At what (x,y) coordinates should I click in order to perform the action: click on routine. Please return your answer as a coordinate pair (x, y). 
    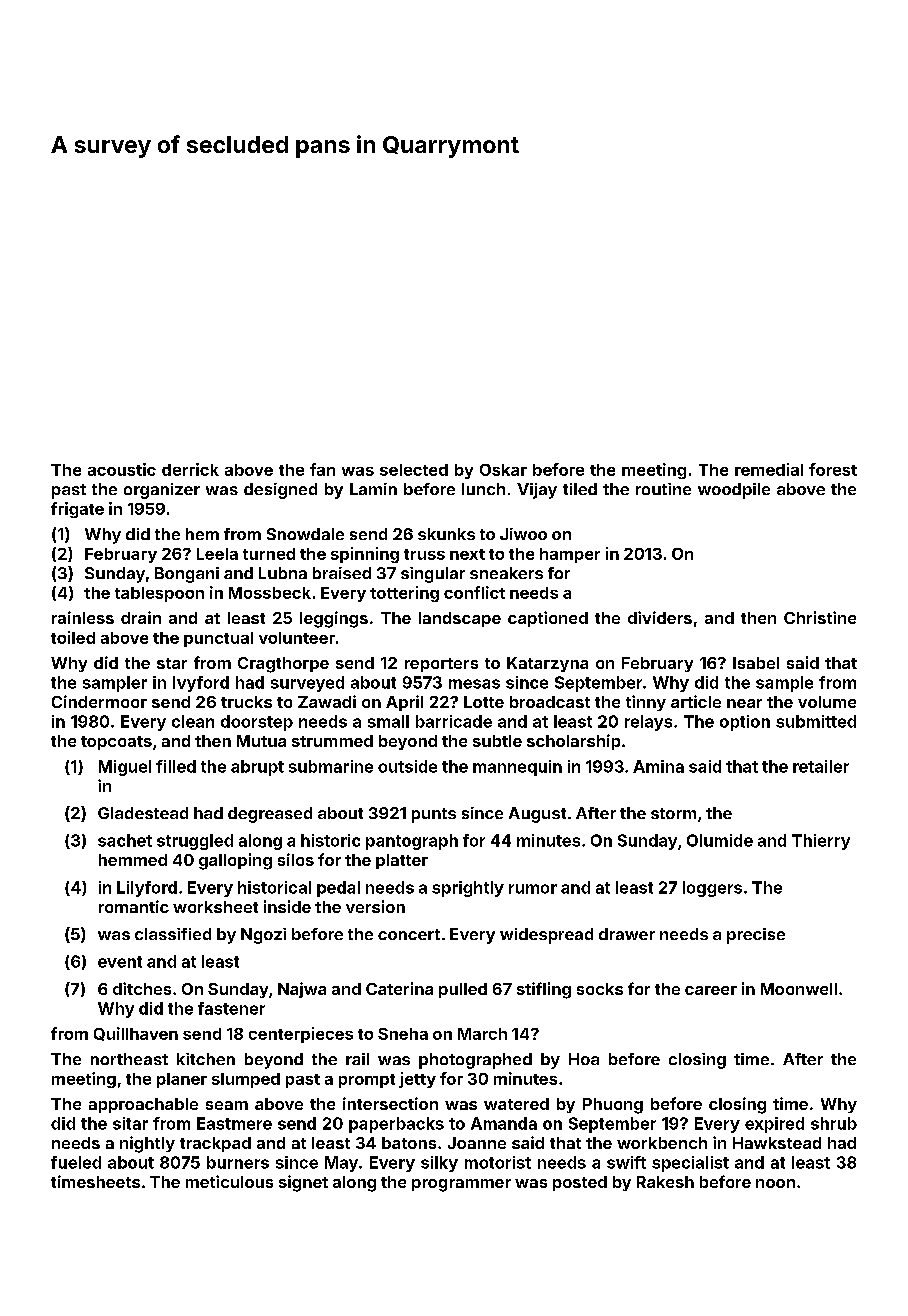
    Looking at the image, I should click on (663, 489).
